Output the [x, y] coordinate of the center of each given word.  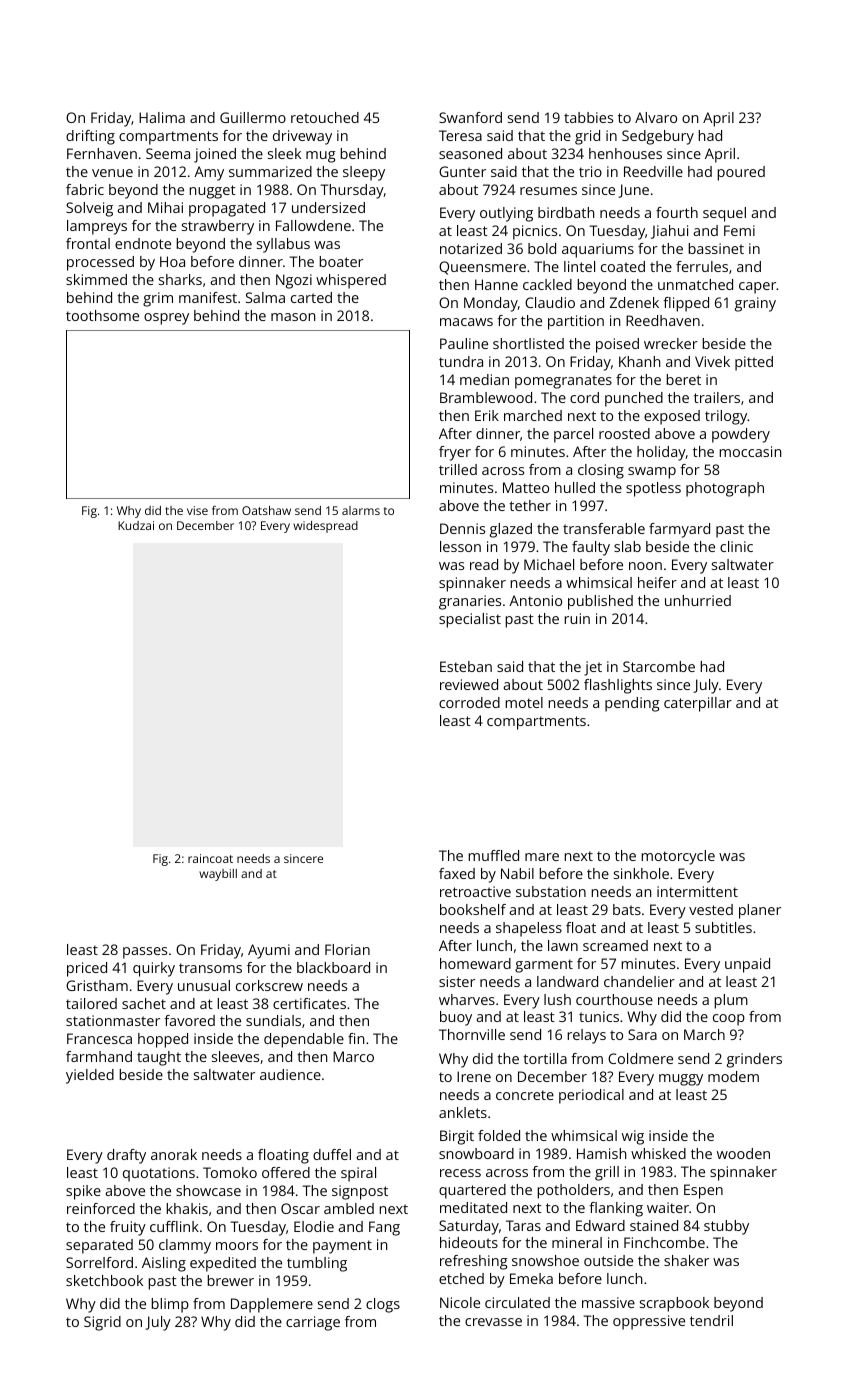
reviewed [469, 684]
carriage [313, 1323]
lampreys [97, 227]
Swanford [470, 117]
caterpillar [698, 704]
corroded [469, 702]
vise [197, 510]
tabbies [588, 117]
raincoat [210, 858]
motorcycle [678, 857]
